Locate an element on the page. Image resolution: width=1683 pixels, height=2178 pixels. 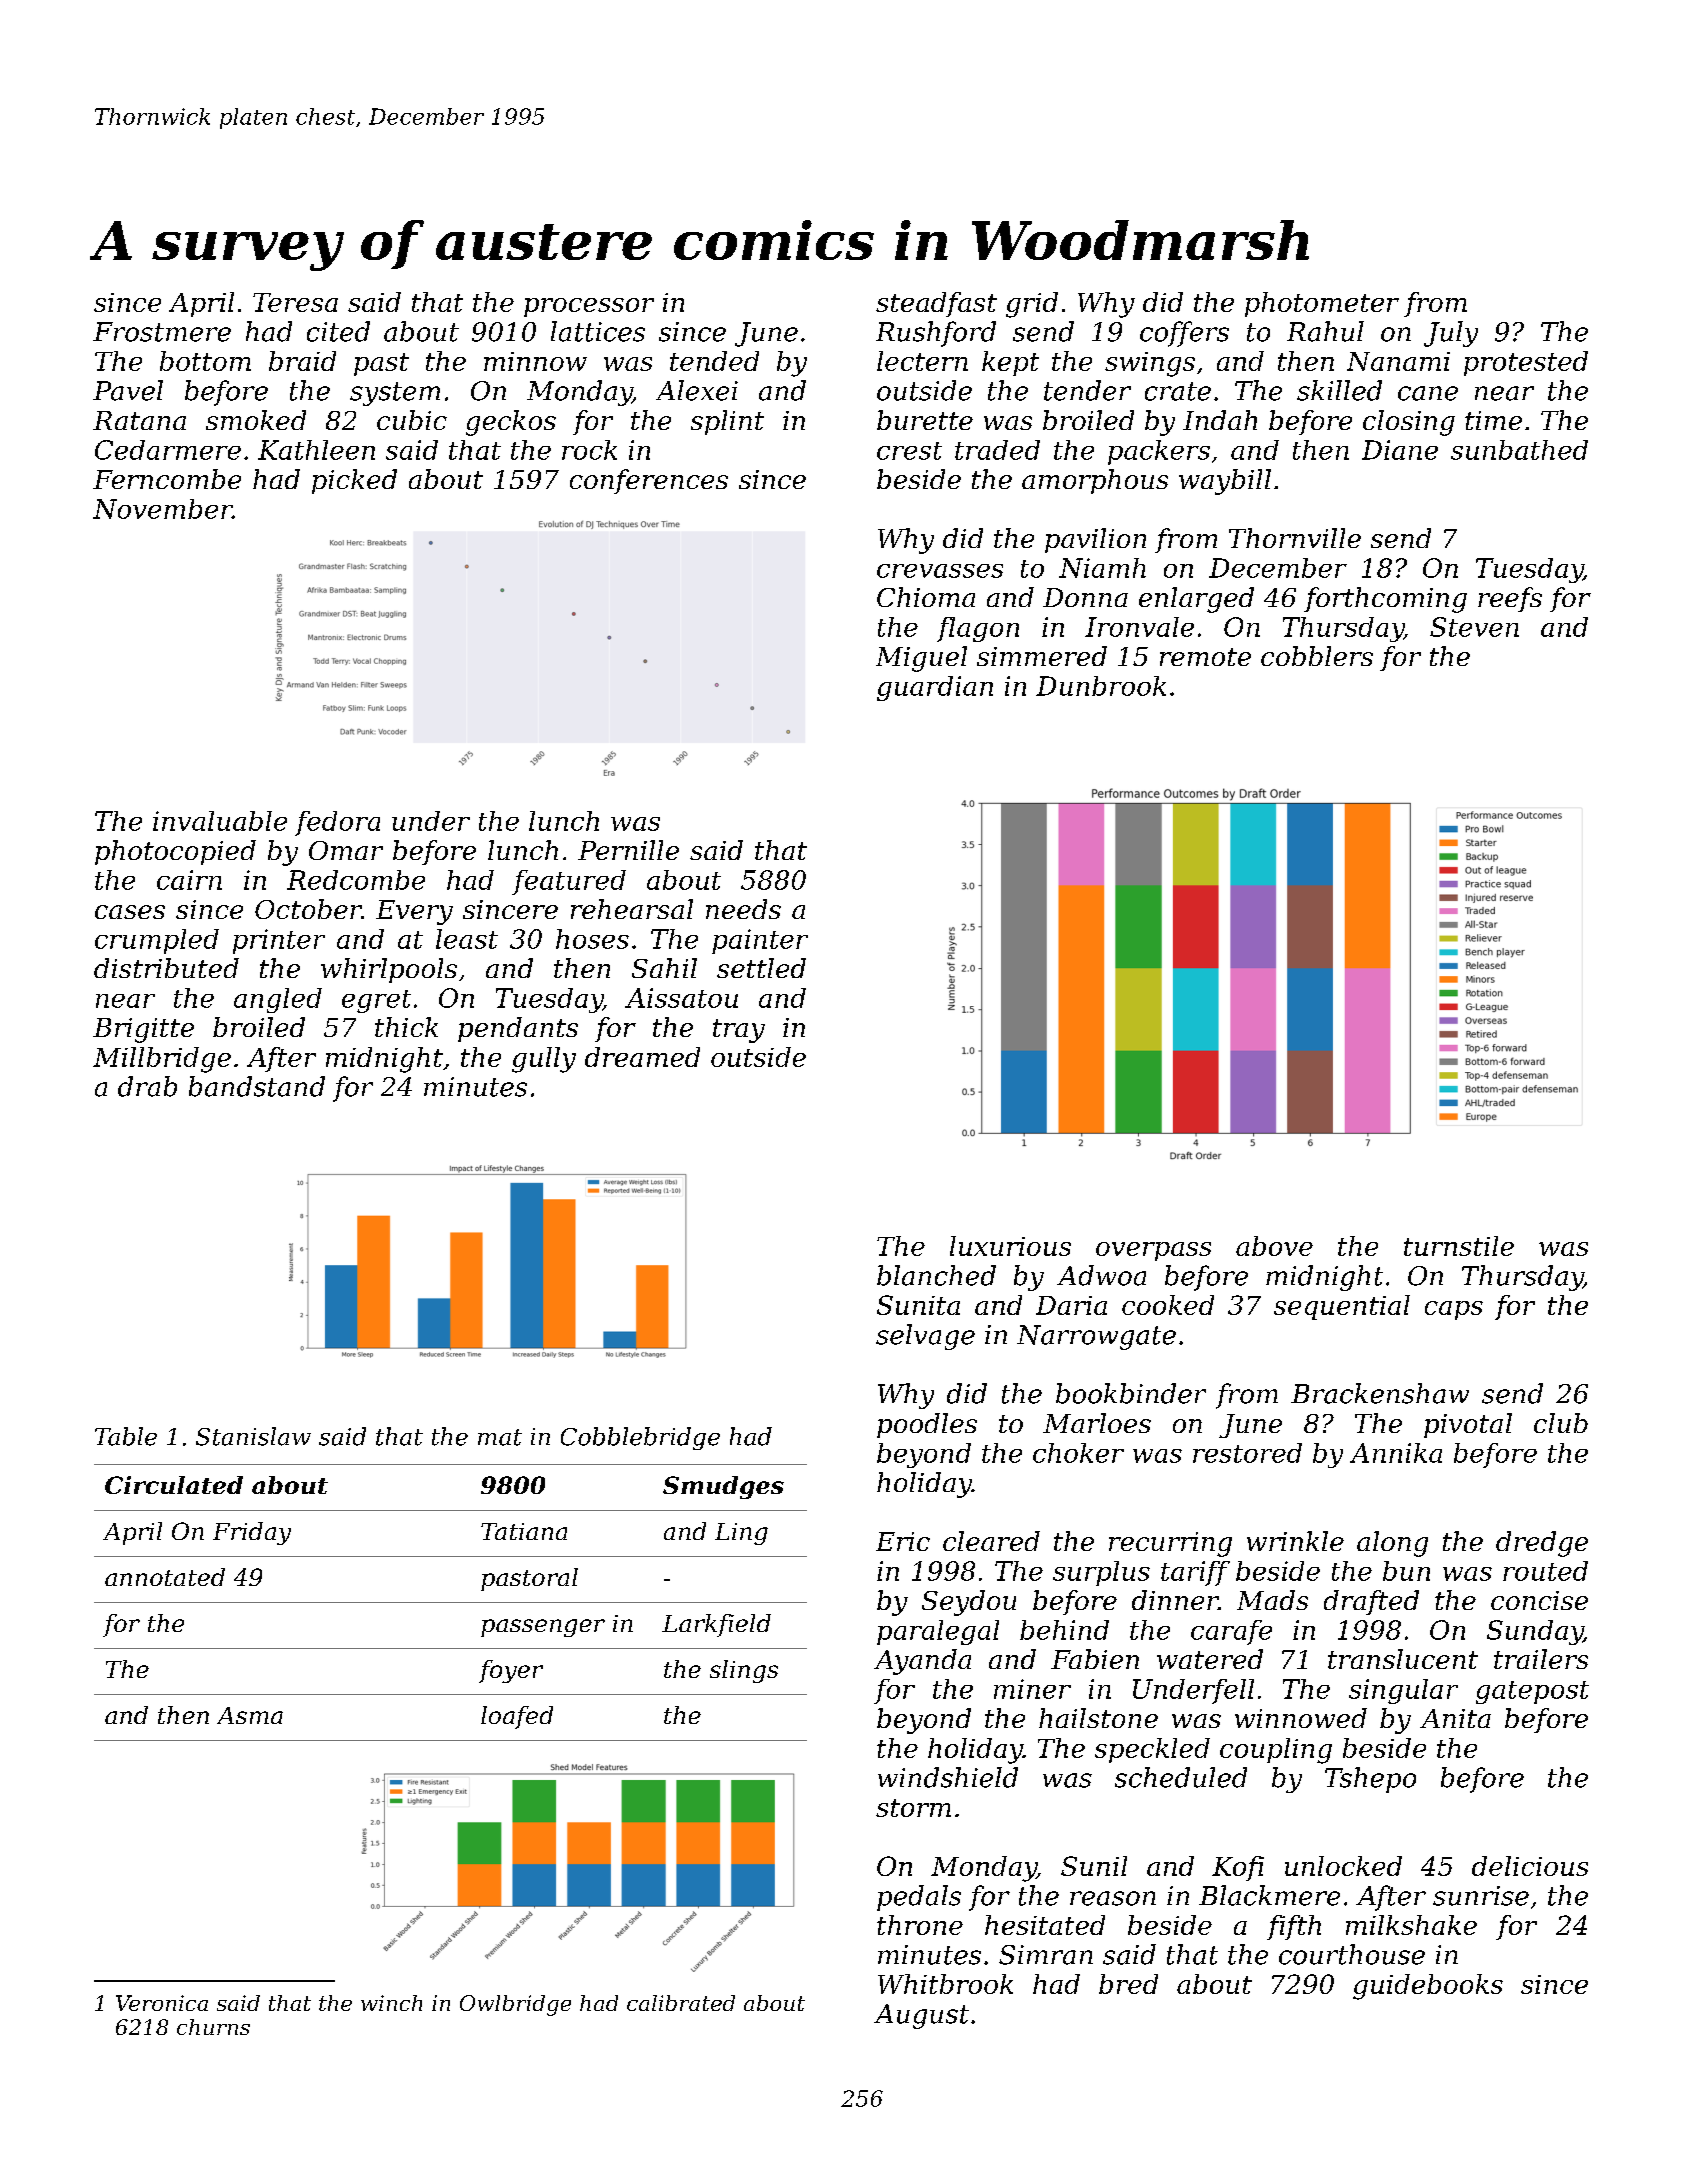
churns is located at coordinates (213, 2027).
